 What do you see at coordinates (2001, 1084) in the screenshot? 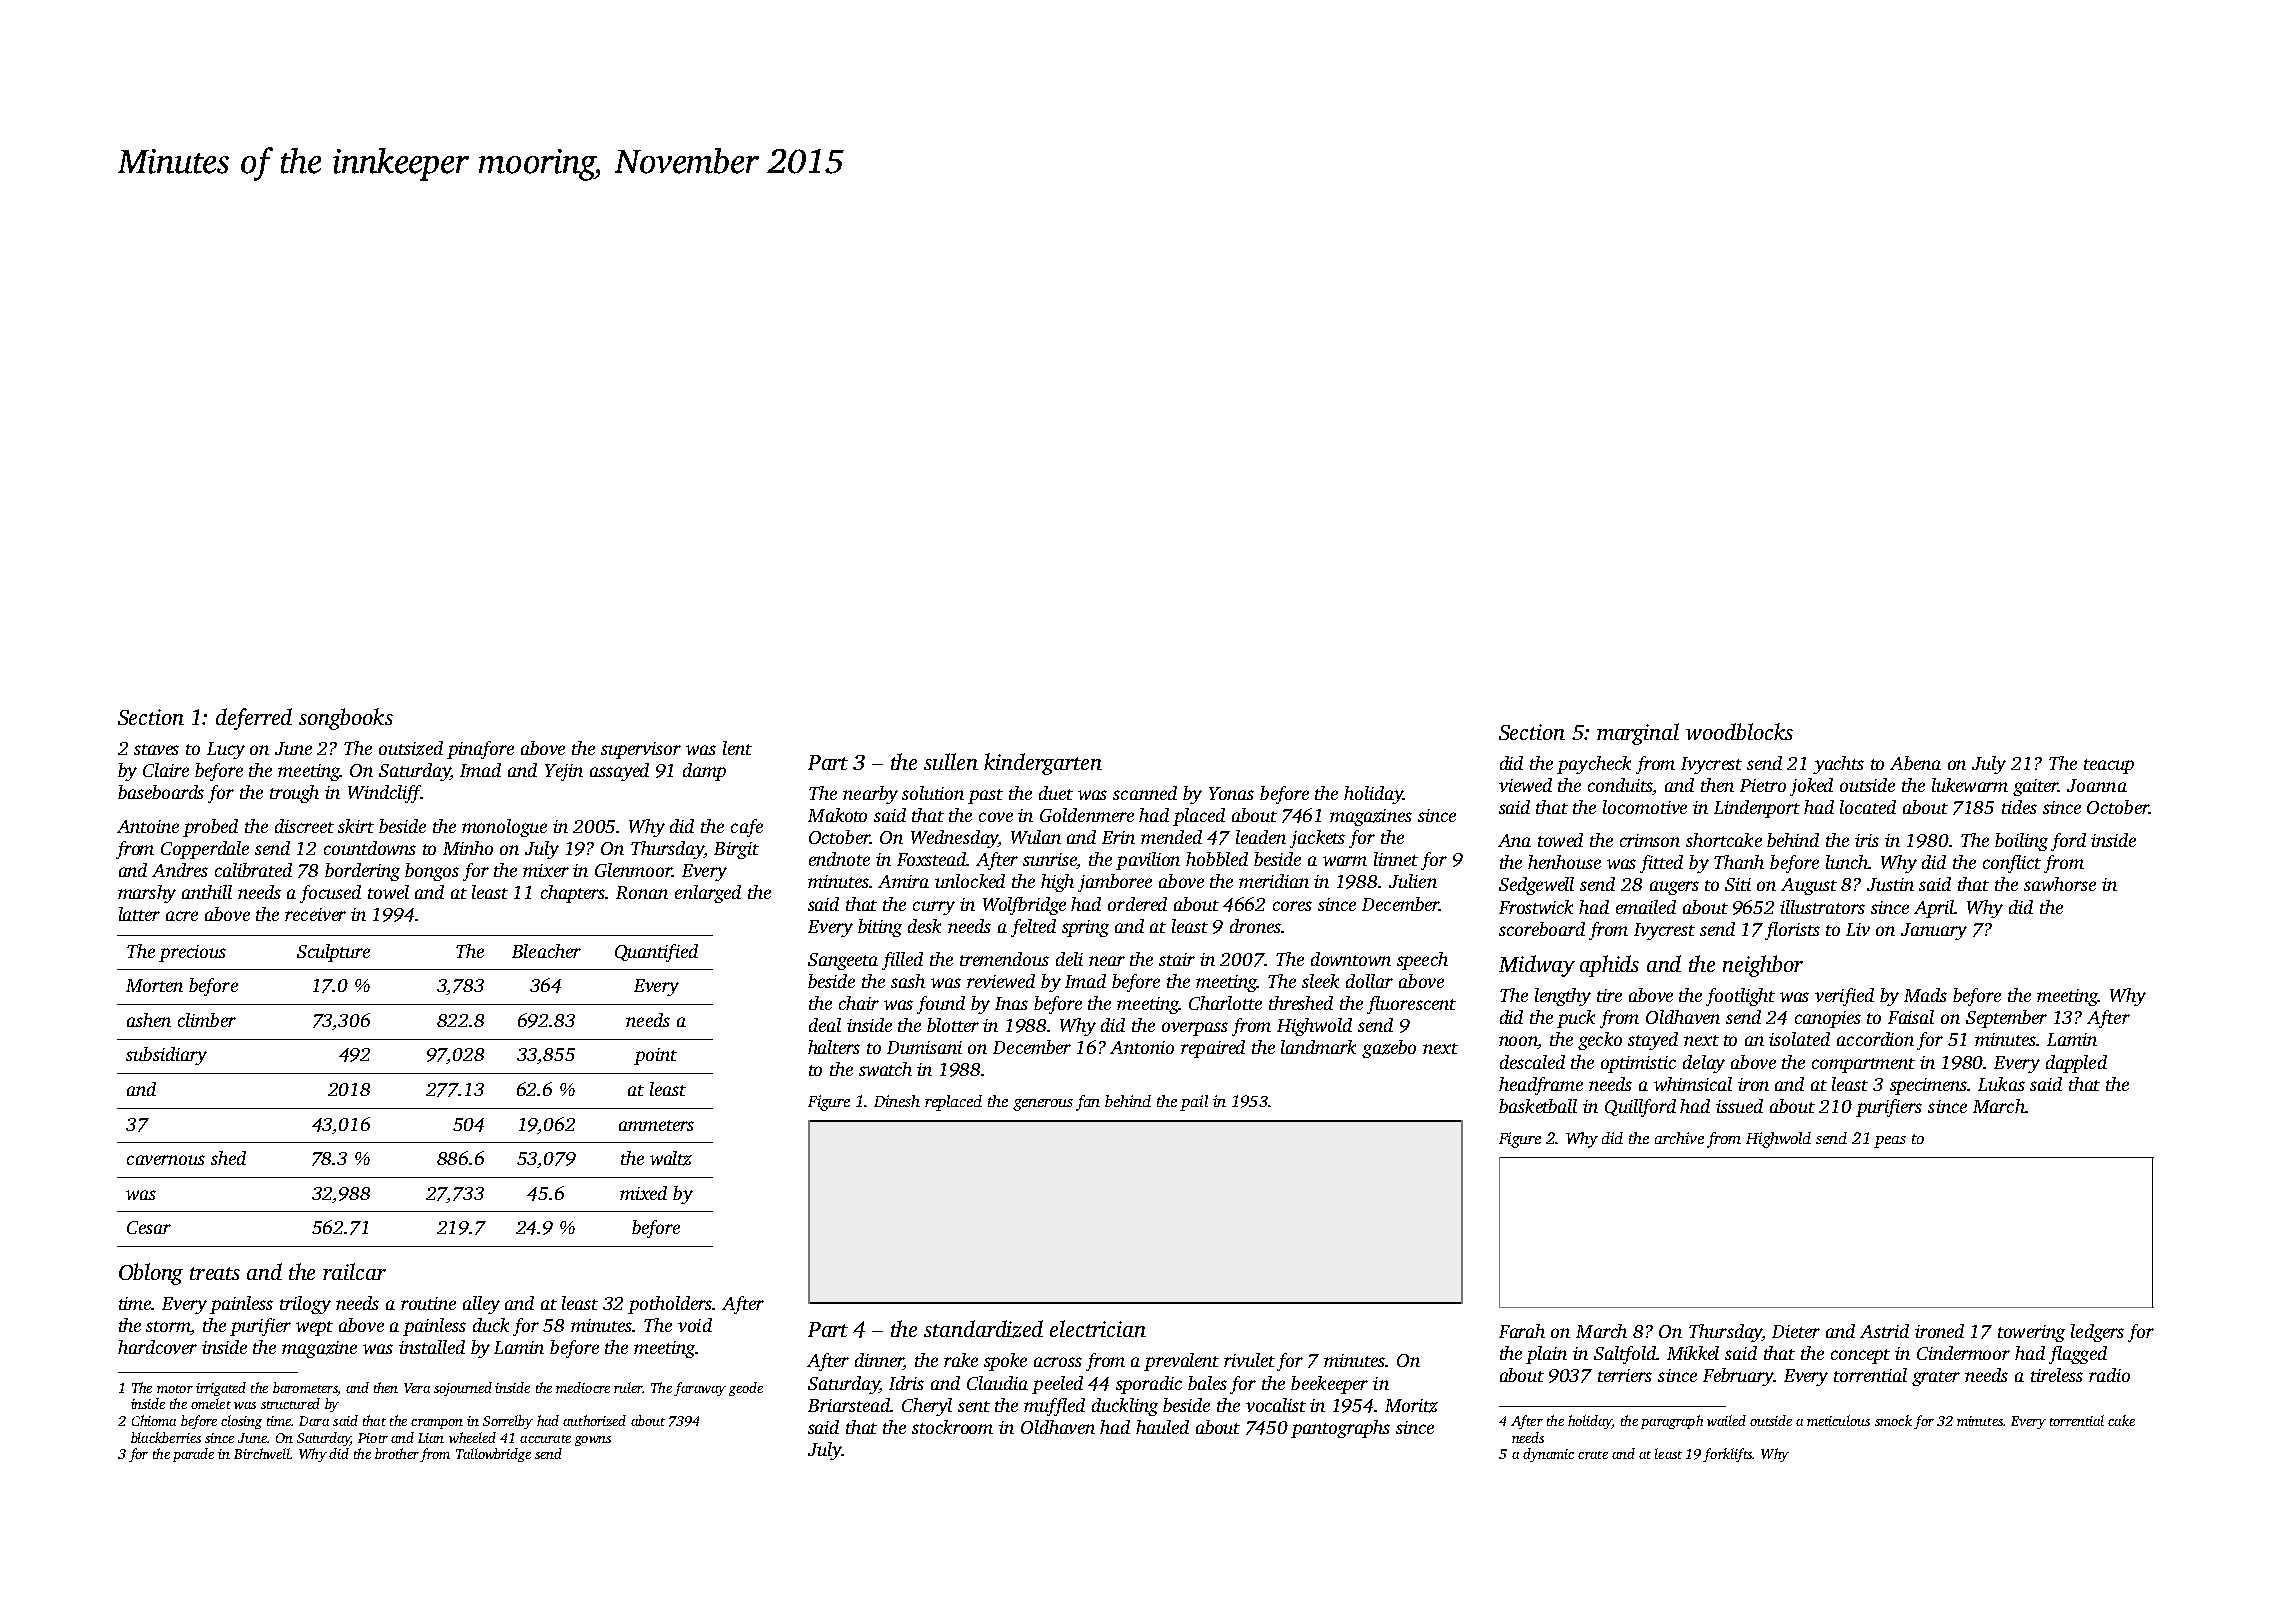
I see `Lukas` at bounding box center [2001, 1084].
